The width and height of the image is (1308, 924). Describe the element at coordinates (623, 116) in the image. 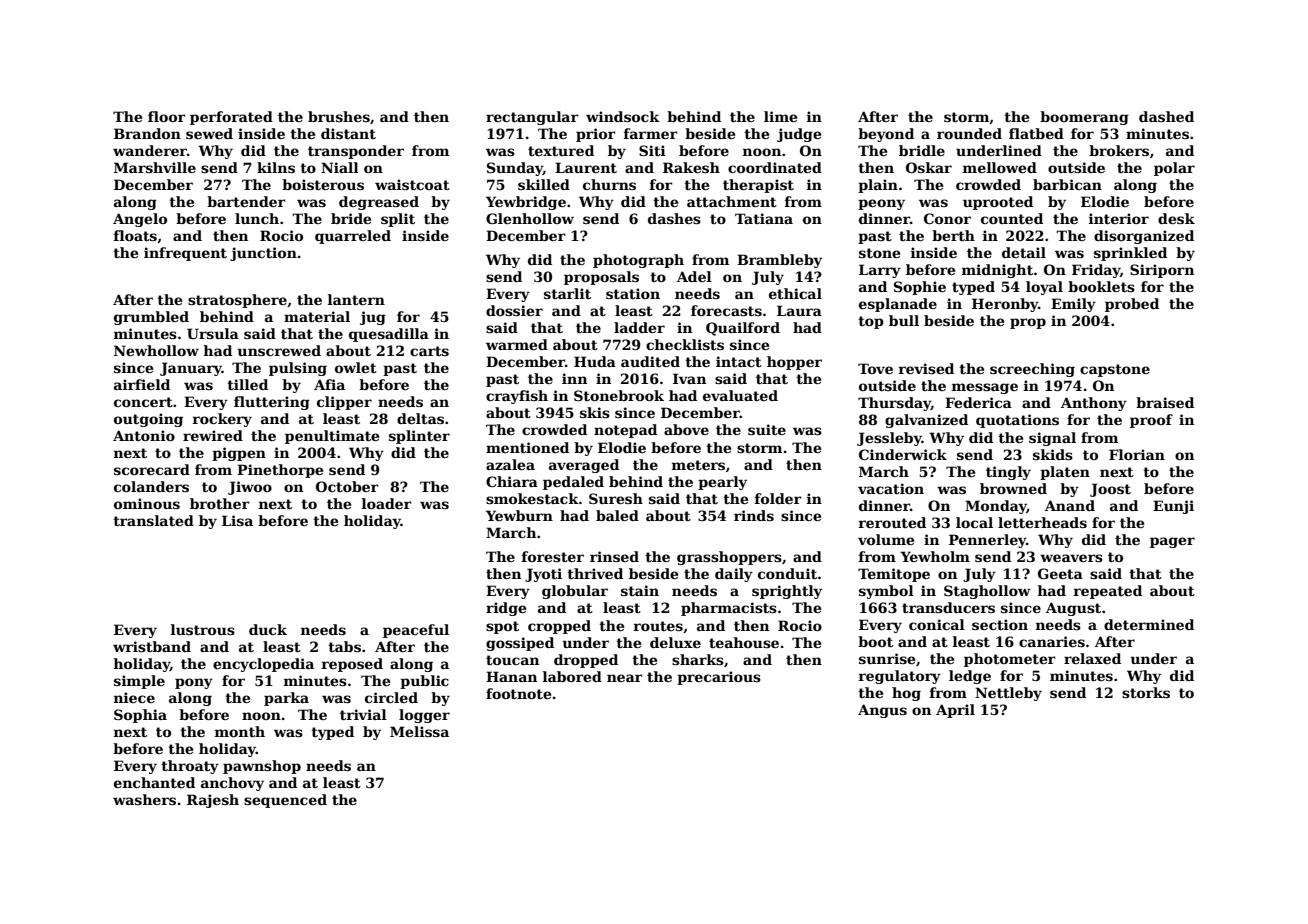

I see `windsock` at that location.
